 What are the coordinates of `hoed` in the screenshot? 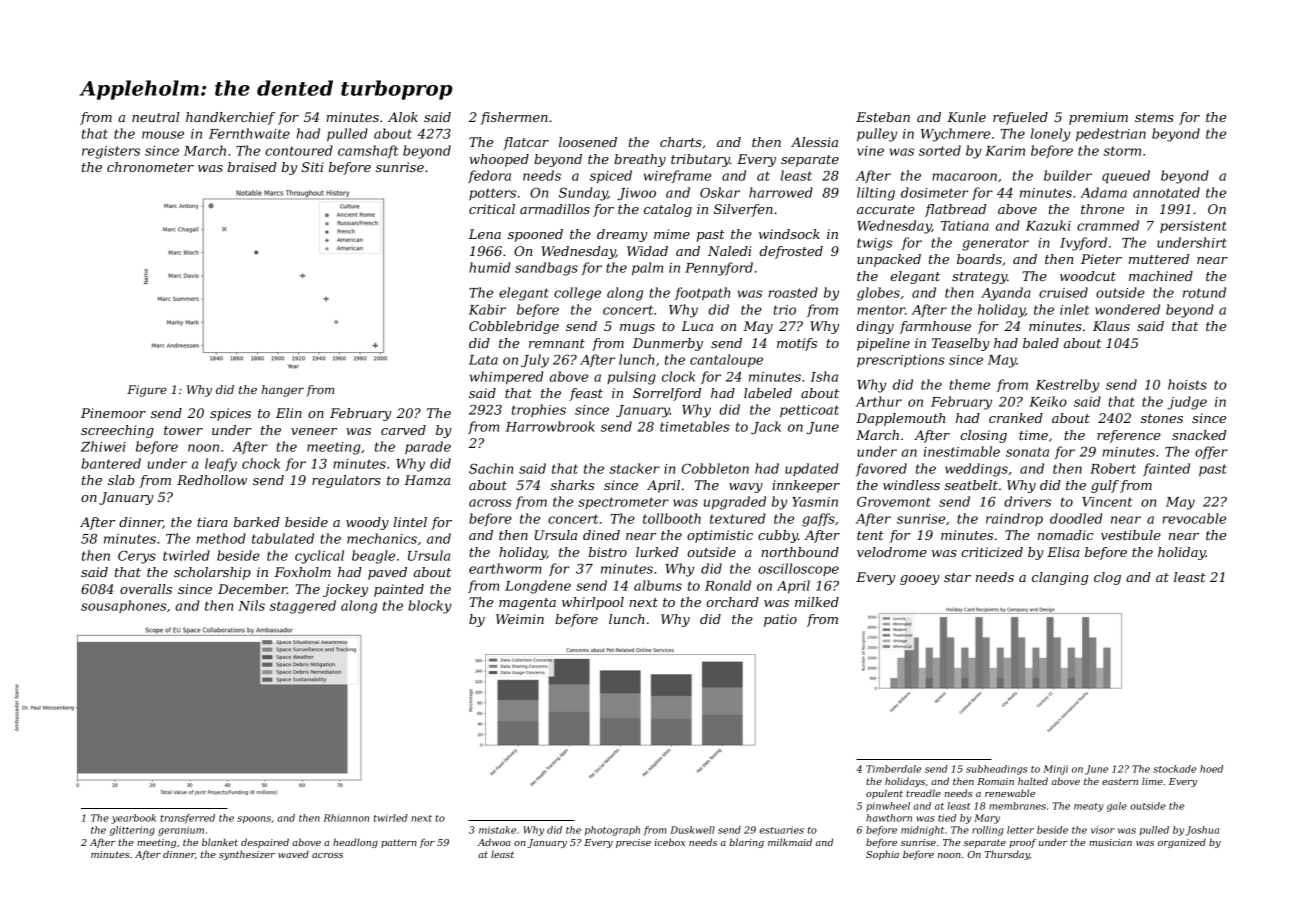 It's located at (1211, 769).
